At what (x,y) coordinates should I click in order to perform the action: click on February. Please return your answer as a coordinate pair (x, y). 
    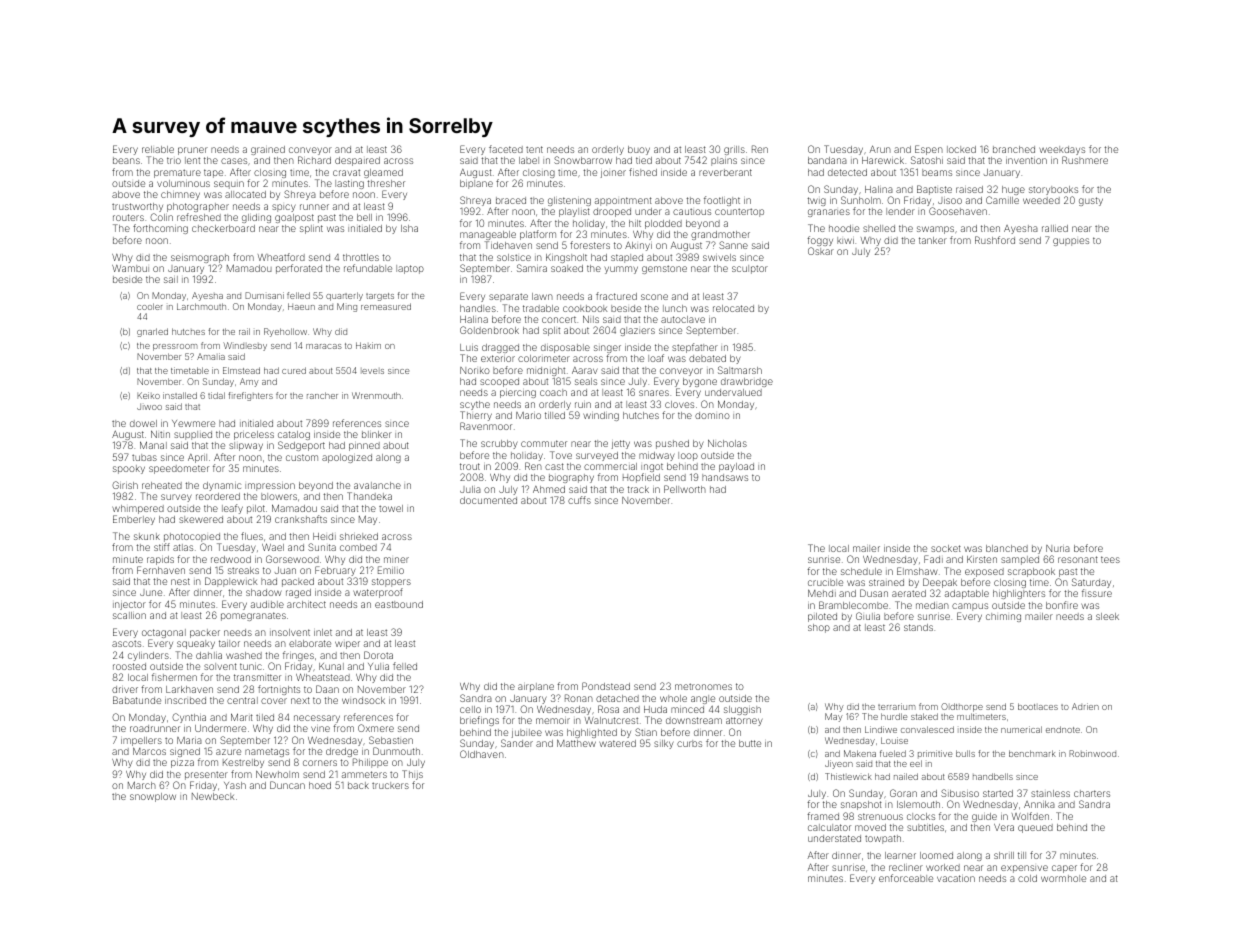
    Looking at the image, I should click on (335, 571).
